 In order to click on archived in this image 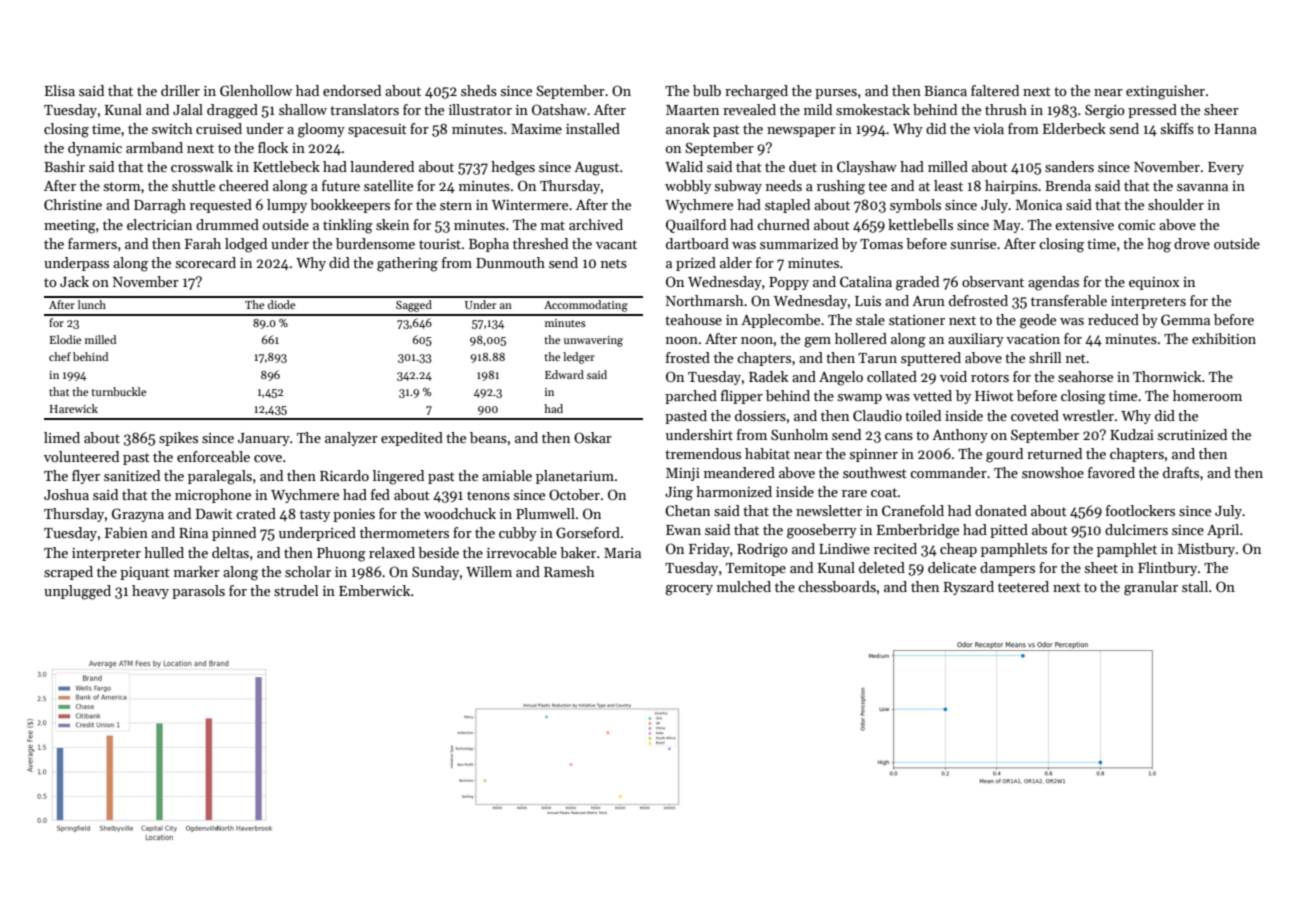, I will do `click(596, 224)`.
